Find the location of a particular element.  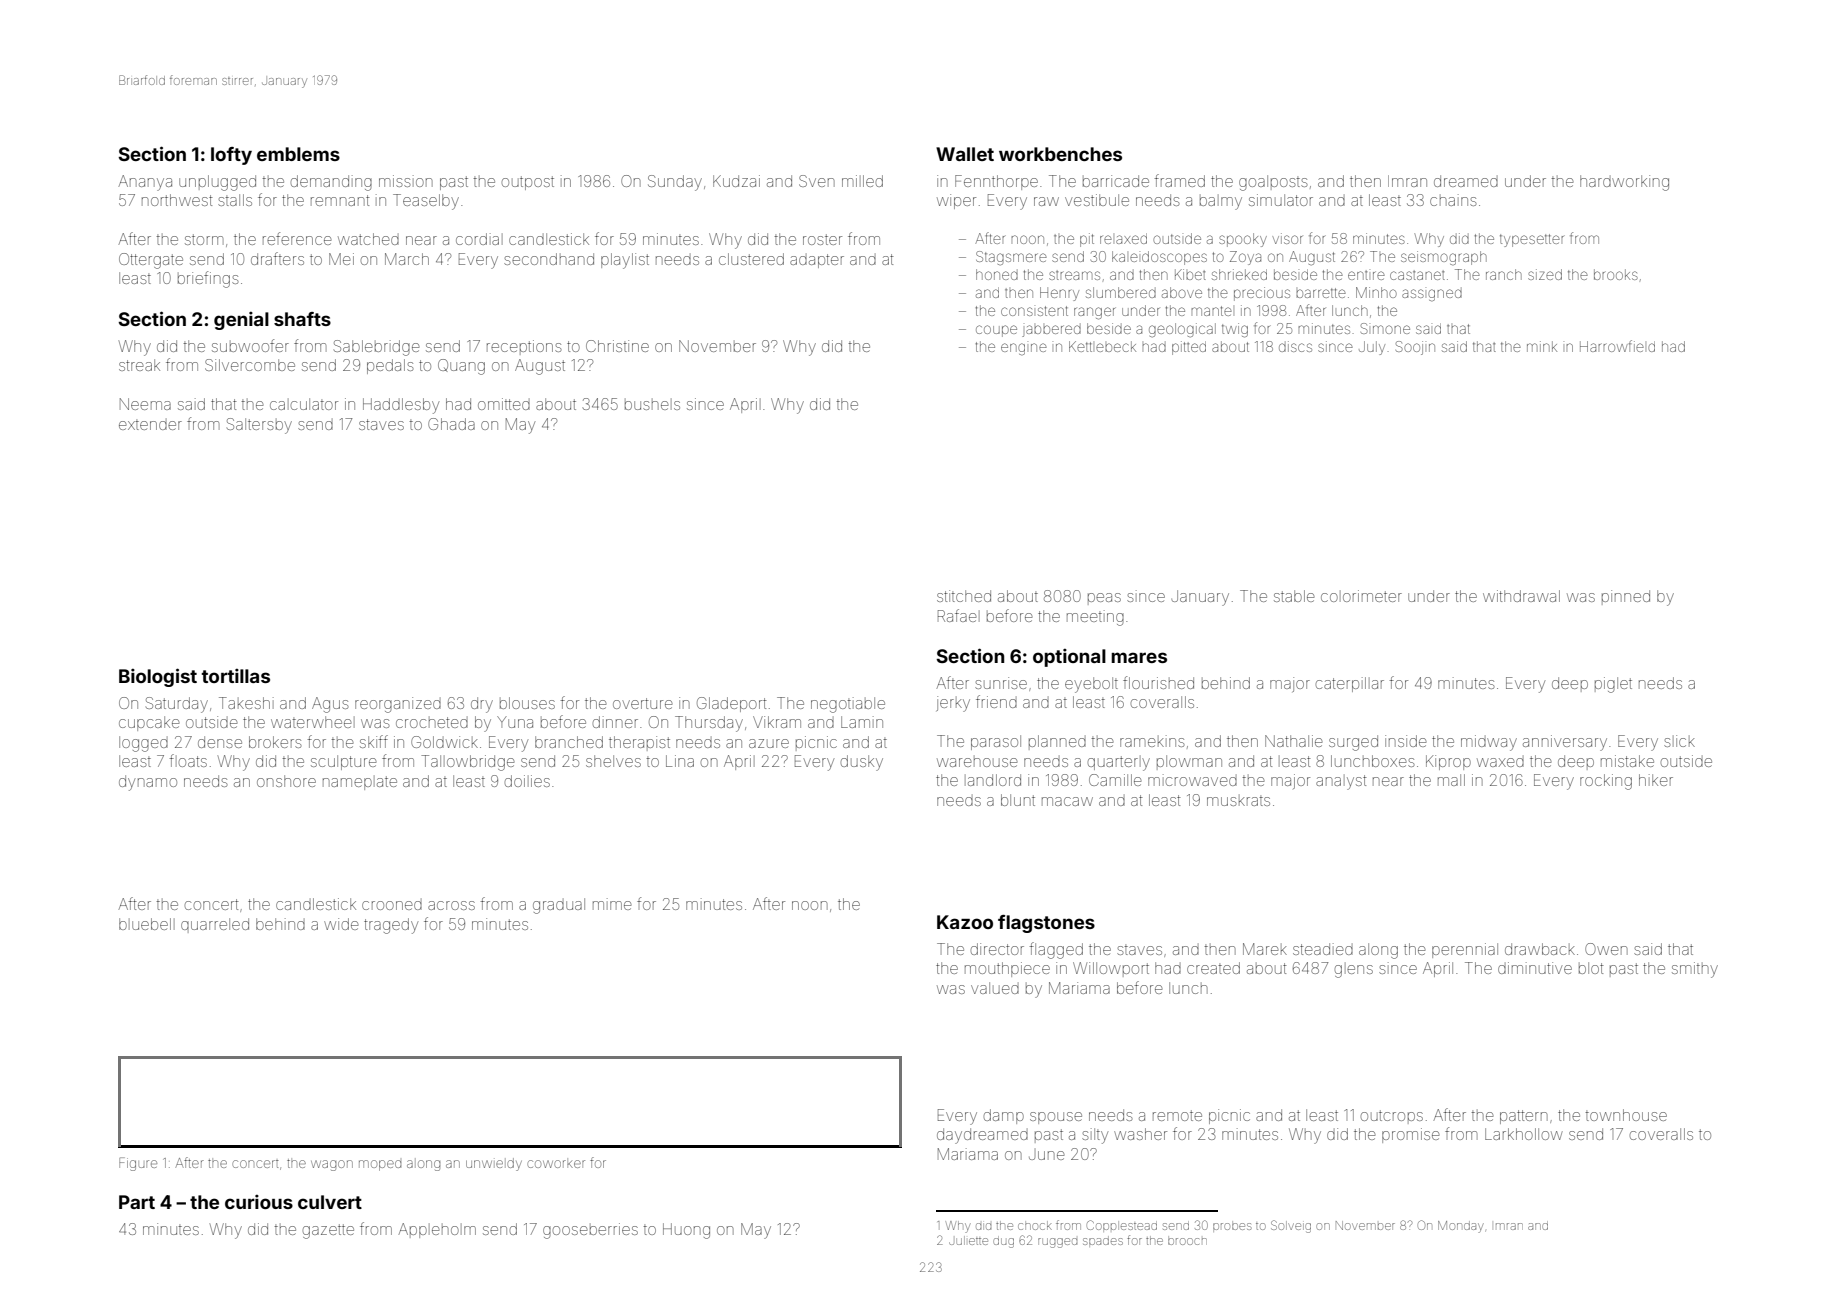

pinned is located at coordinates (1626, 597).
